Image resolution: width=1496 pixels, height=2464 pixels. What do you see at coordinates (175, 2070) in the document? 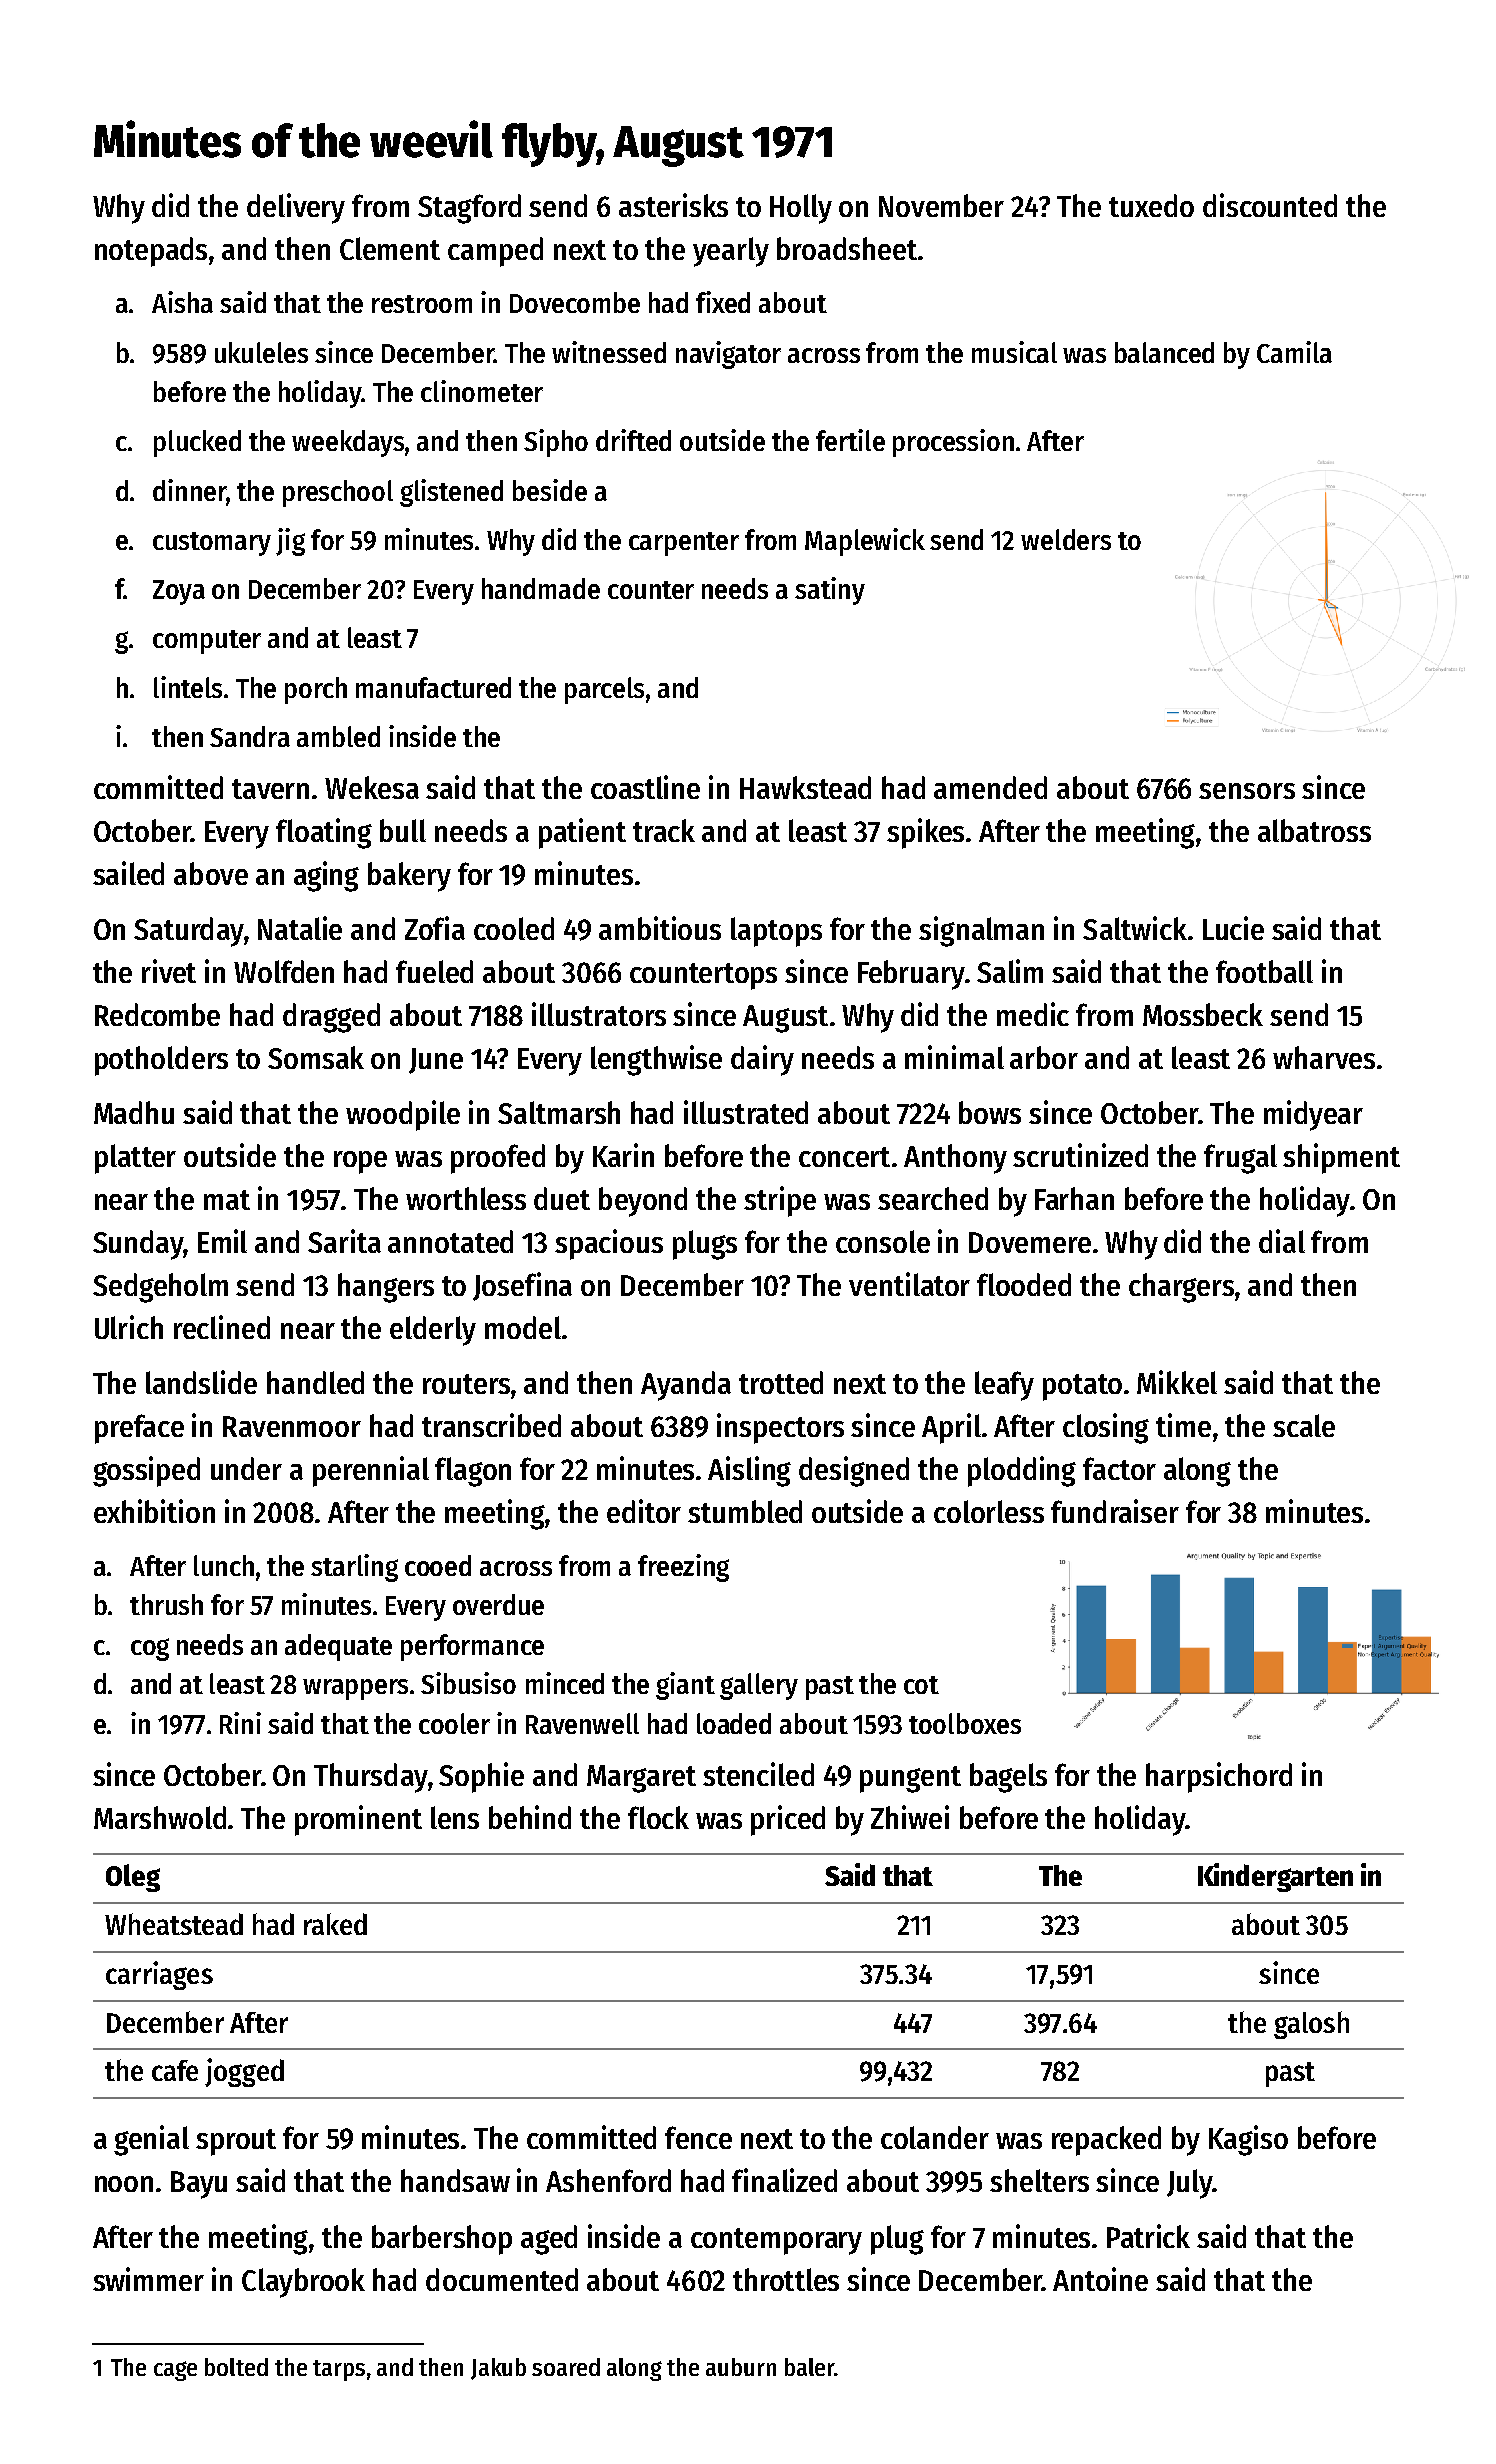
I see `cafe` at bounding box center [175, 2070].
